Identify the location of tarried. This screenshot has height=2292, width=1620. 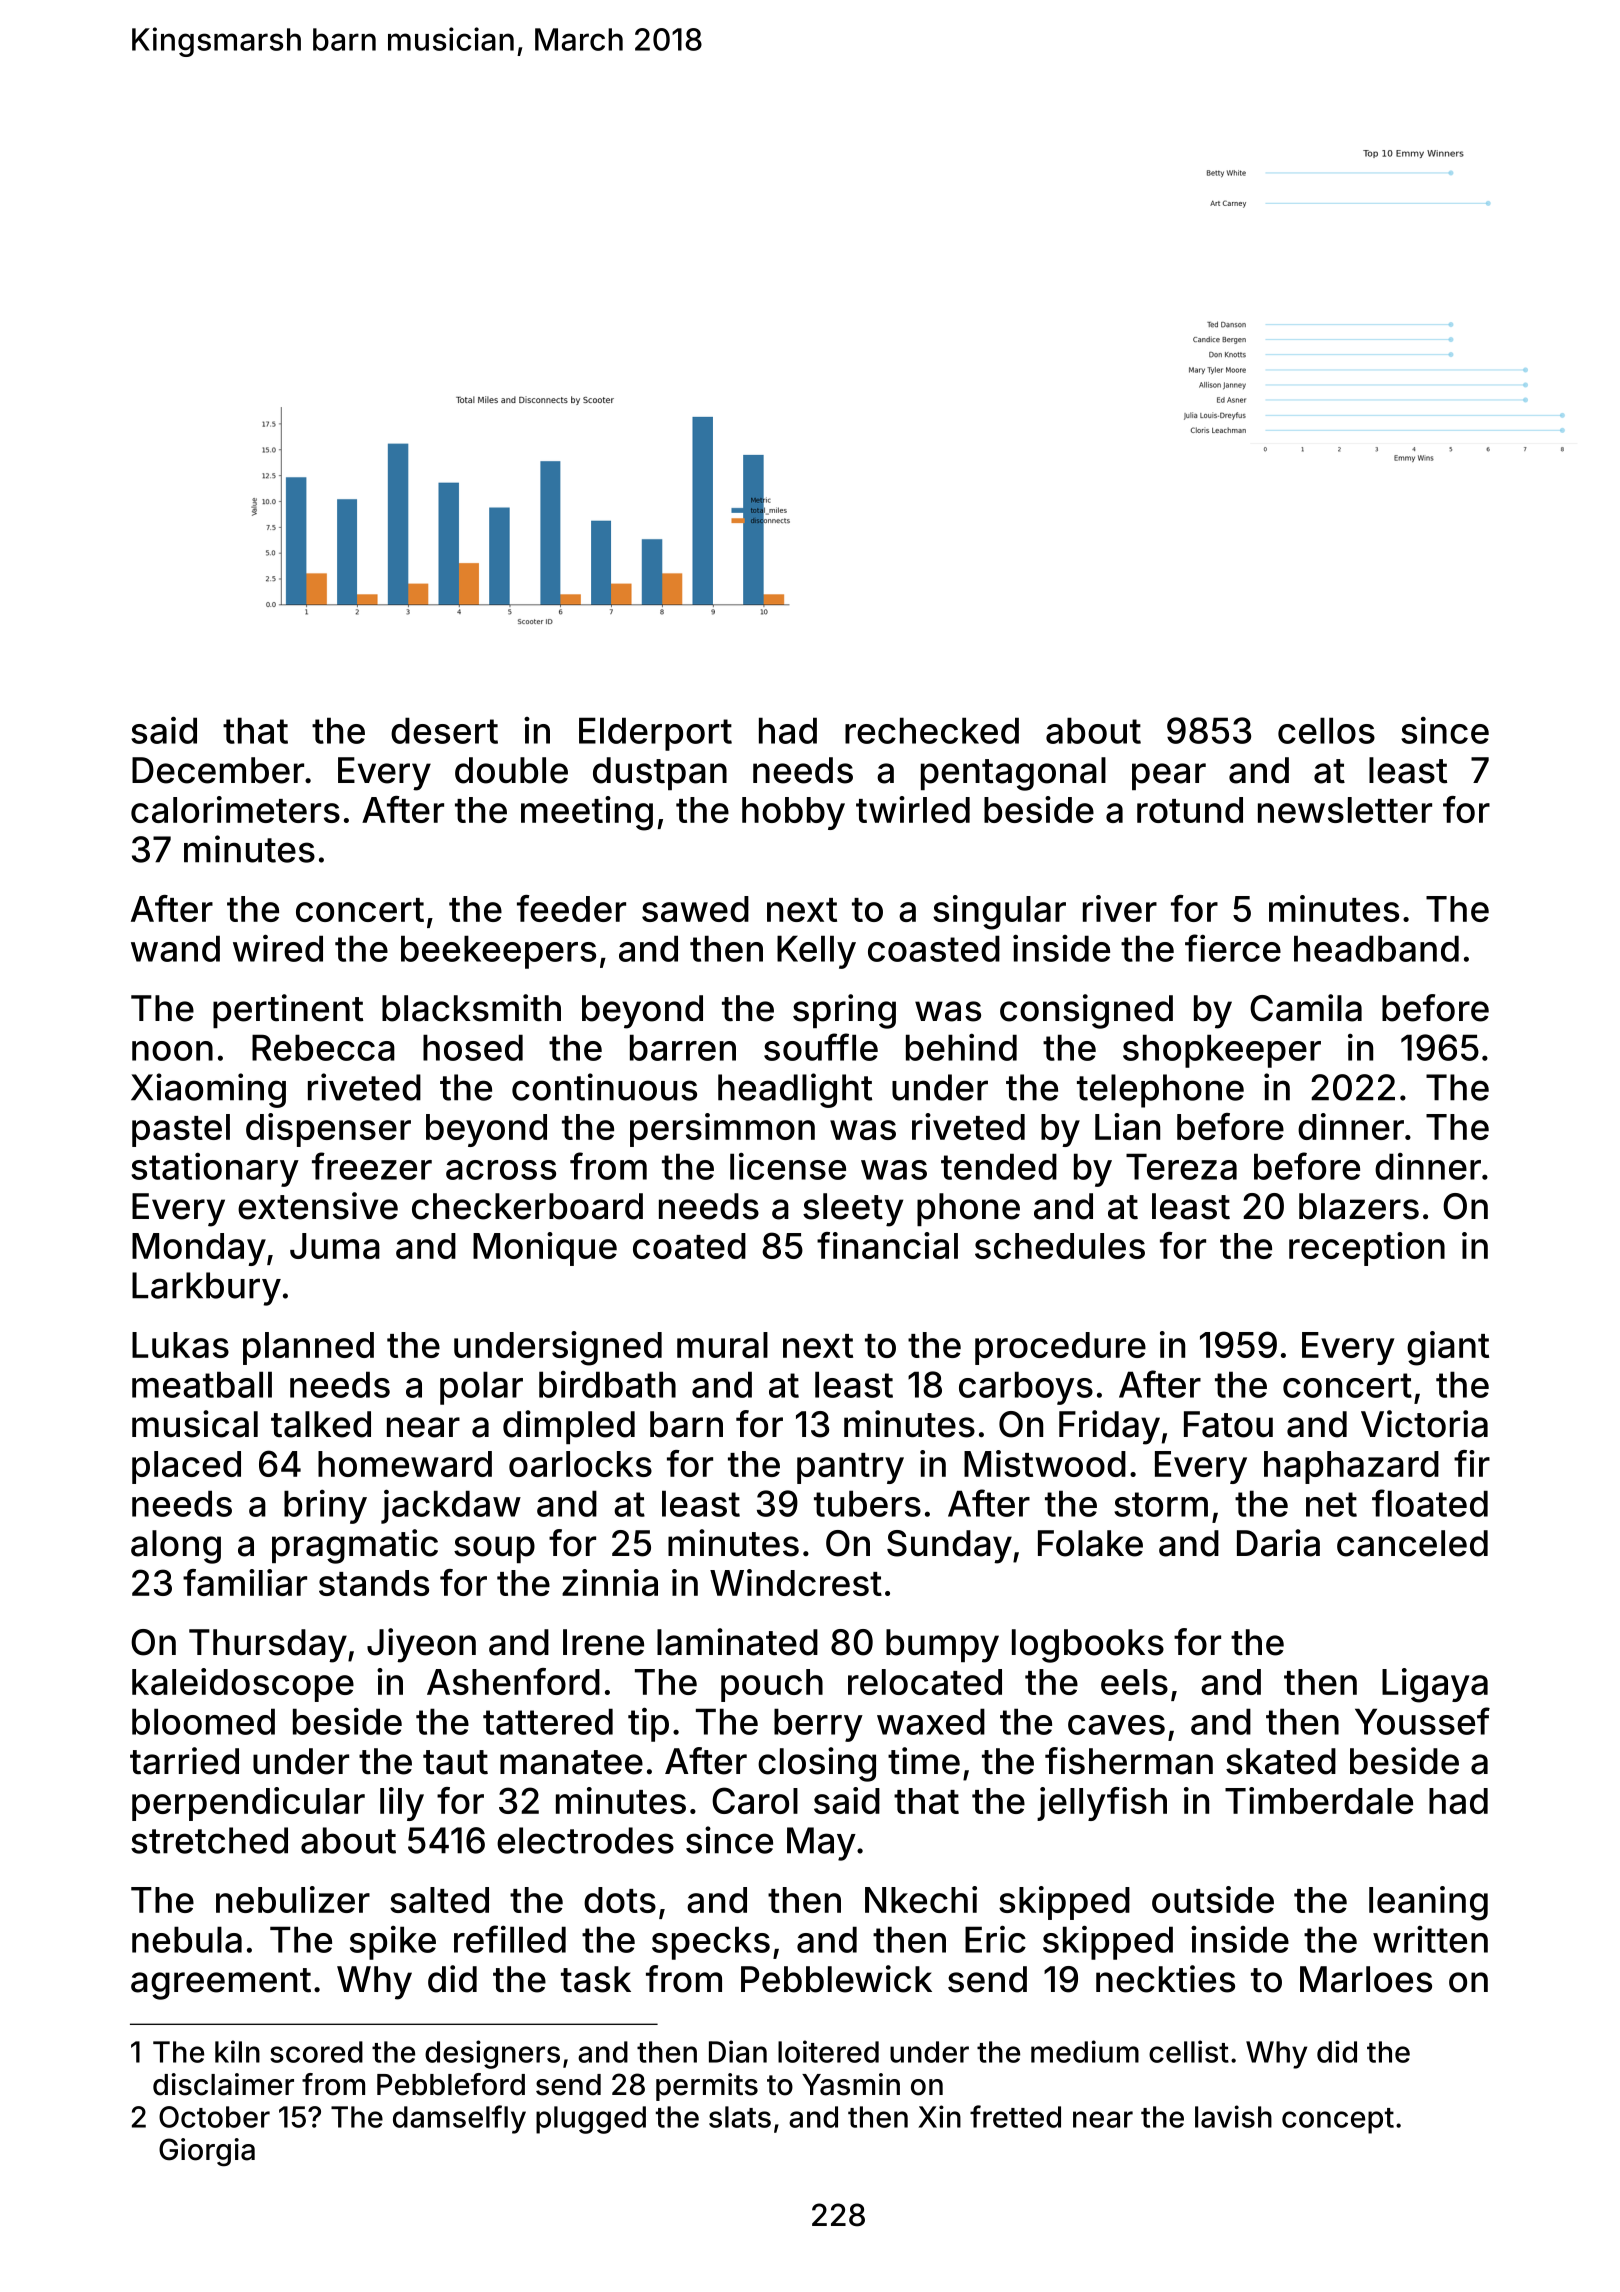
(184, 1761).
